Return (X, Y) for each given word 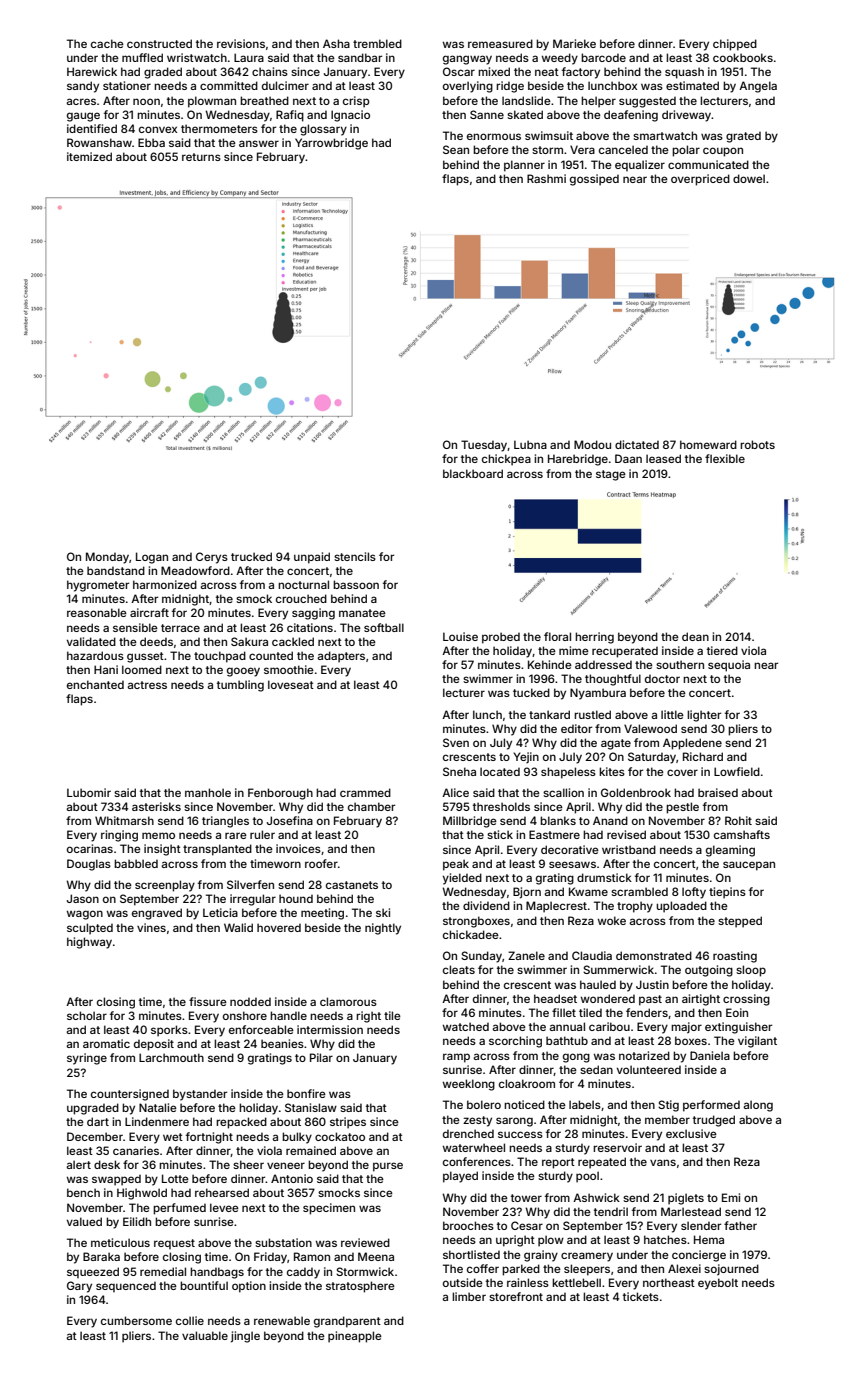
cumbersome (136, 1320)
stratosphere (360, 1287)
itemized (89, 156)
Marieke (574, 43)
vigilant (757, 1042)
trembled (377, 43)
